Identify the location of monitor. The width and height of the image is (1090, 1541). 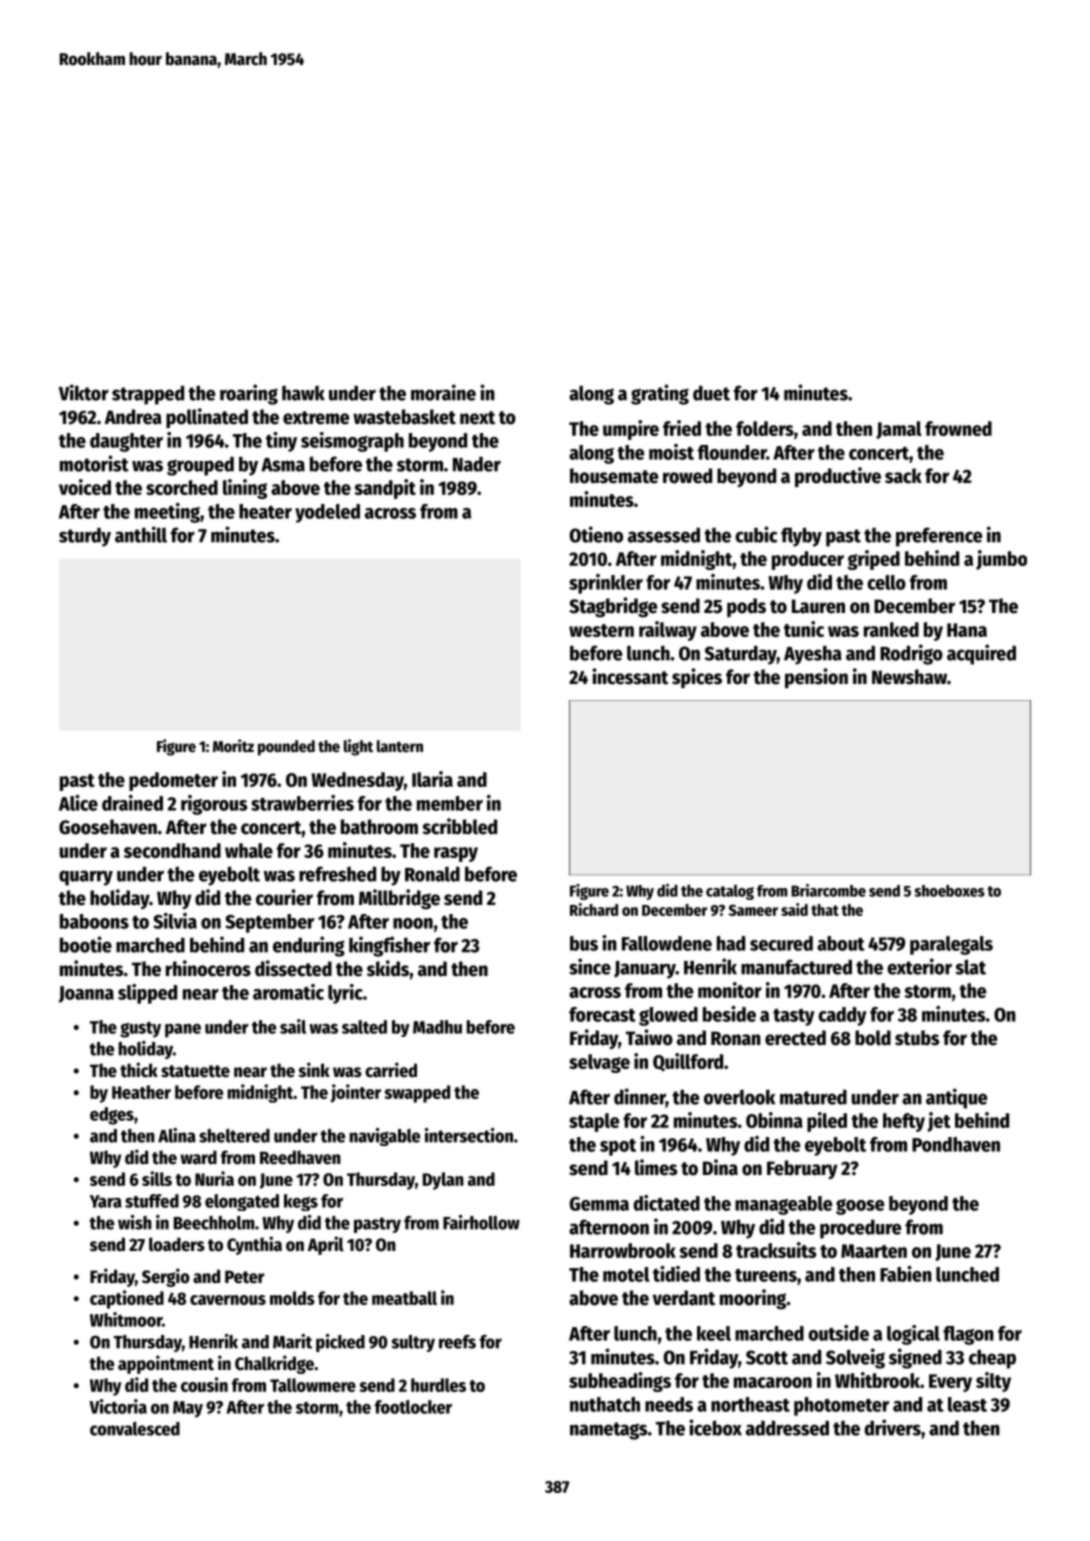
(730, 990).
